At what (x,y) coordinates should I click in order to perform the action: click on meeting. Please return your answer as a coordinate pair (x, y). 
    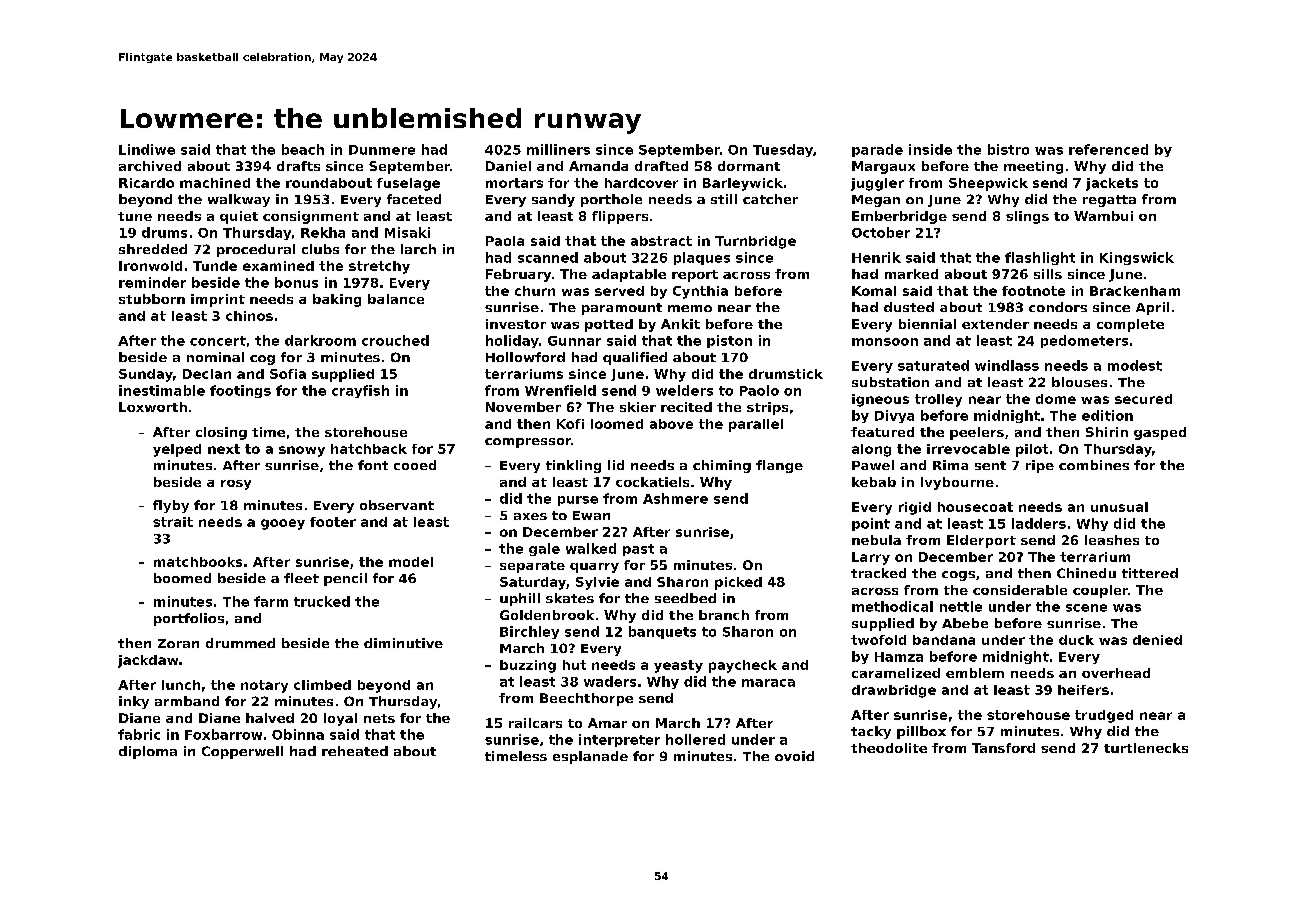
    Looking at the image, I should click on (1033, 167).
